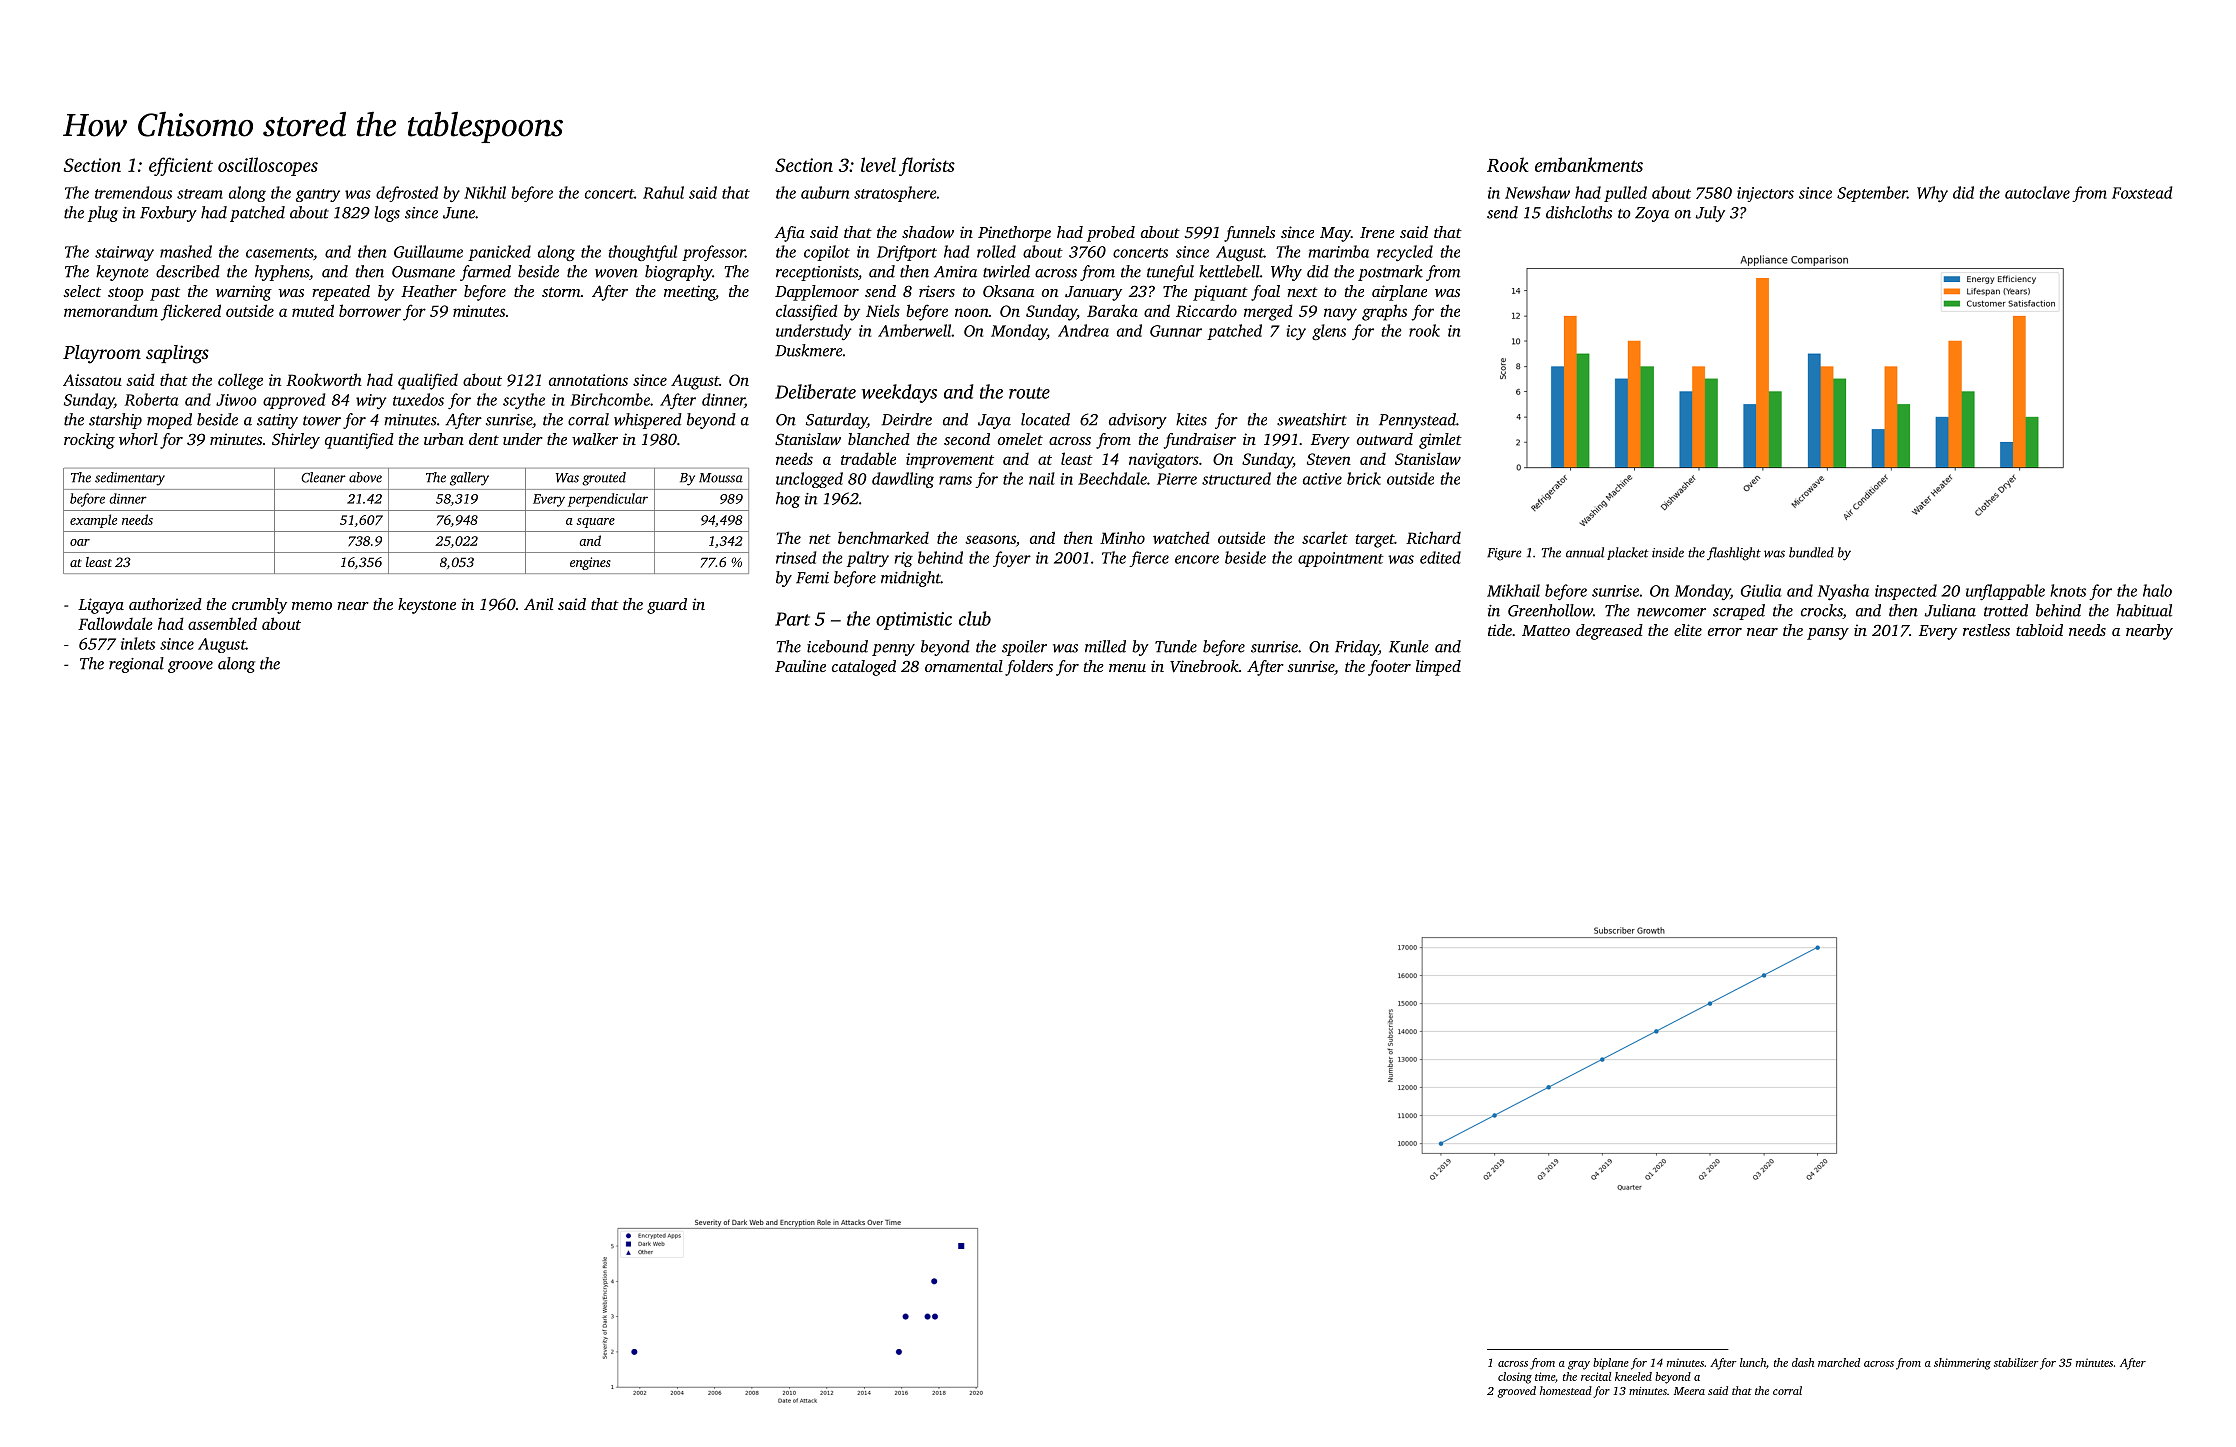 This screenshot has width=2236, height=1447. I want to click on Zoya, so click(1652, 214).
